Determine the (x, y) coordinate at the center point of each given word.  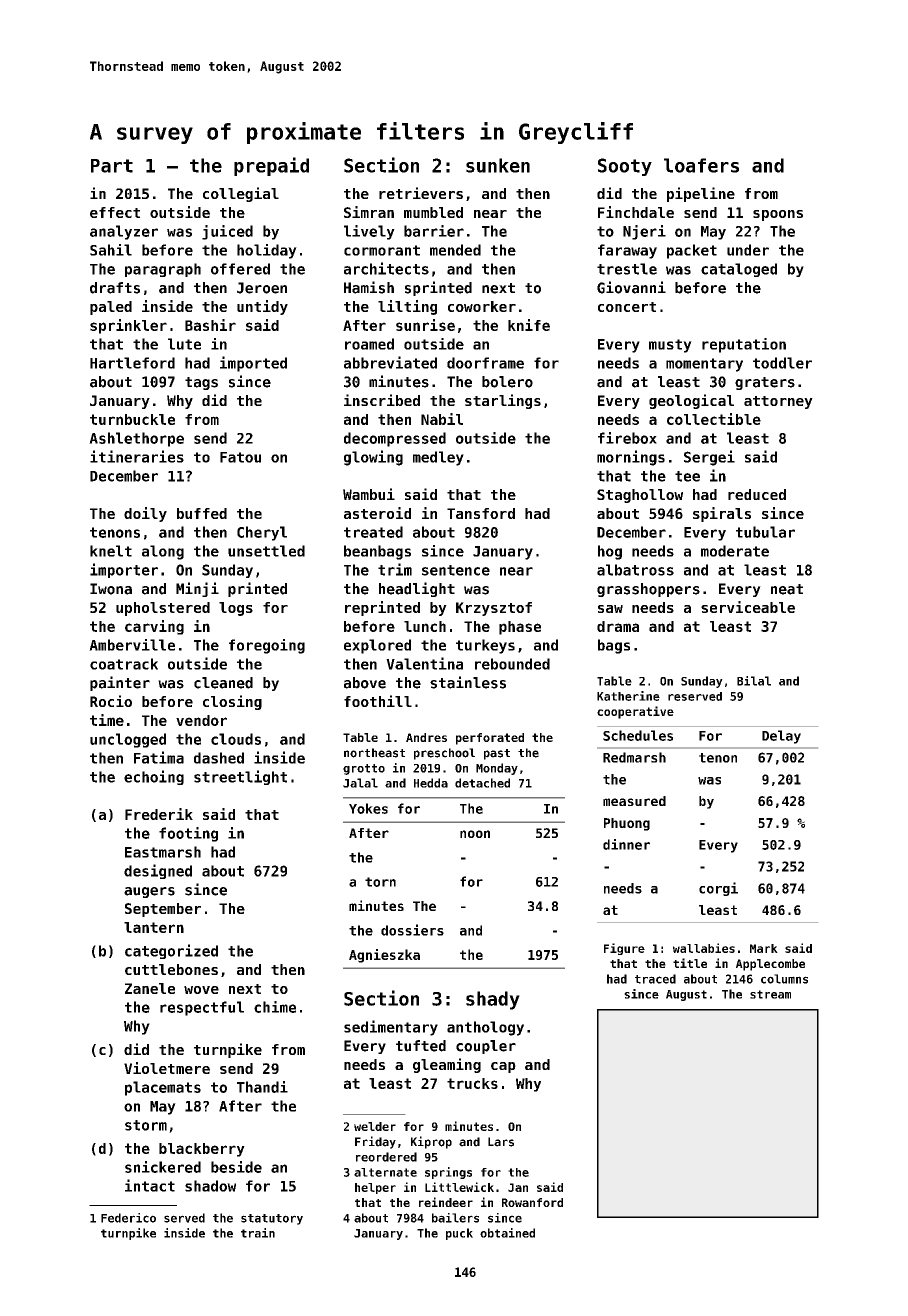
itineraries (137, 456)
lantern (154, 927)
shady (493, 1000)
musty (670, 346)
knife (529, 325)
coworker (482, 306)
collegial (241, 194)
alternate (385, 1172)
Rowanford (532, 1202)
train (258, 1233)
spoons (778, 215)
